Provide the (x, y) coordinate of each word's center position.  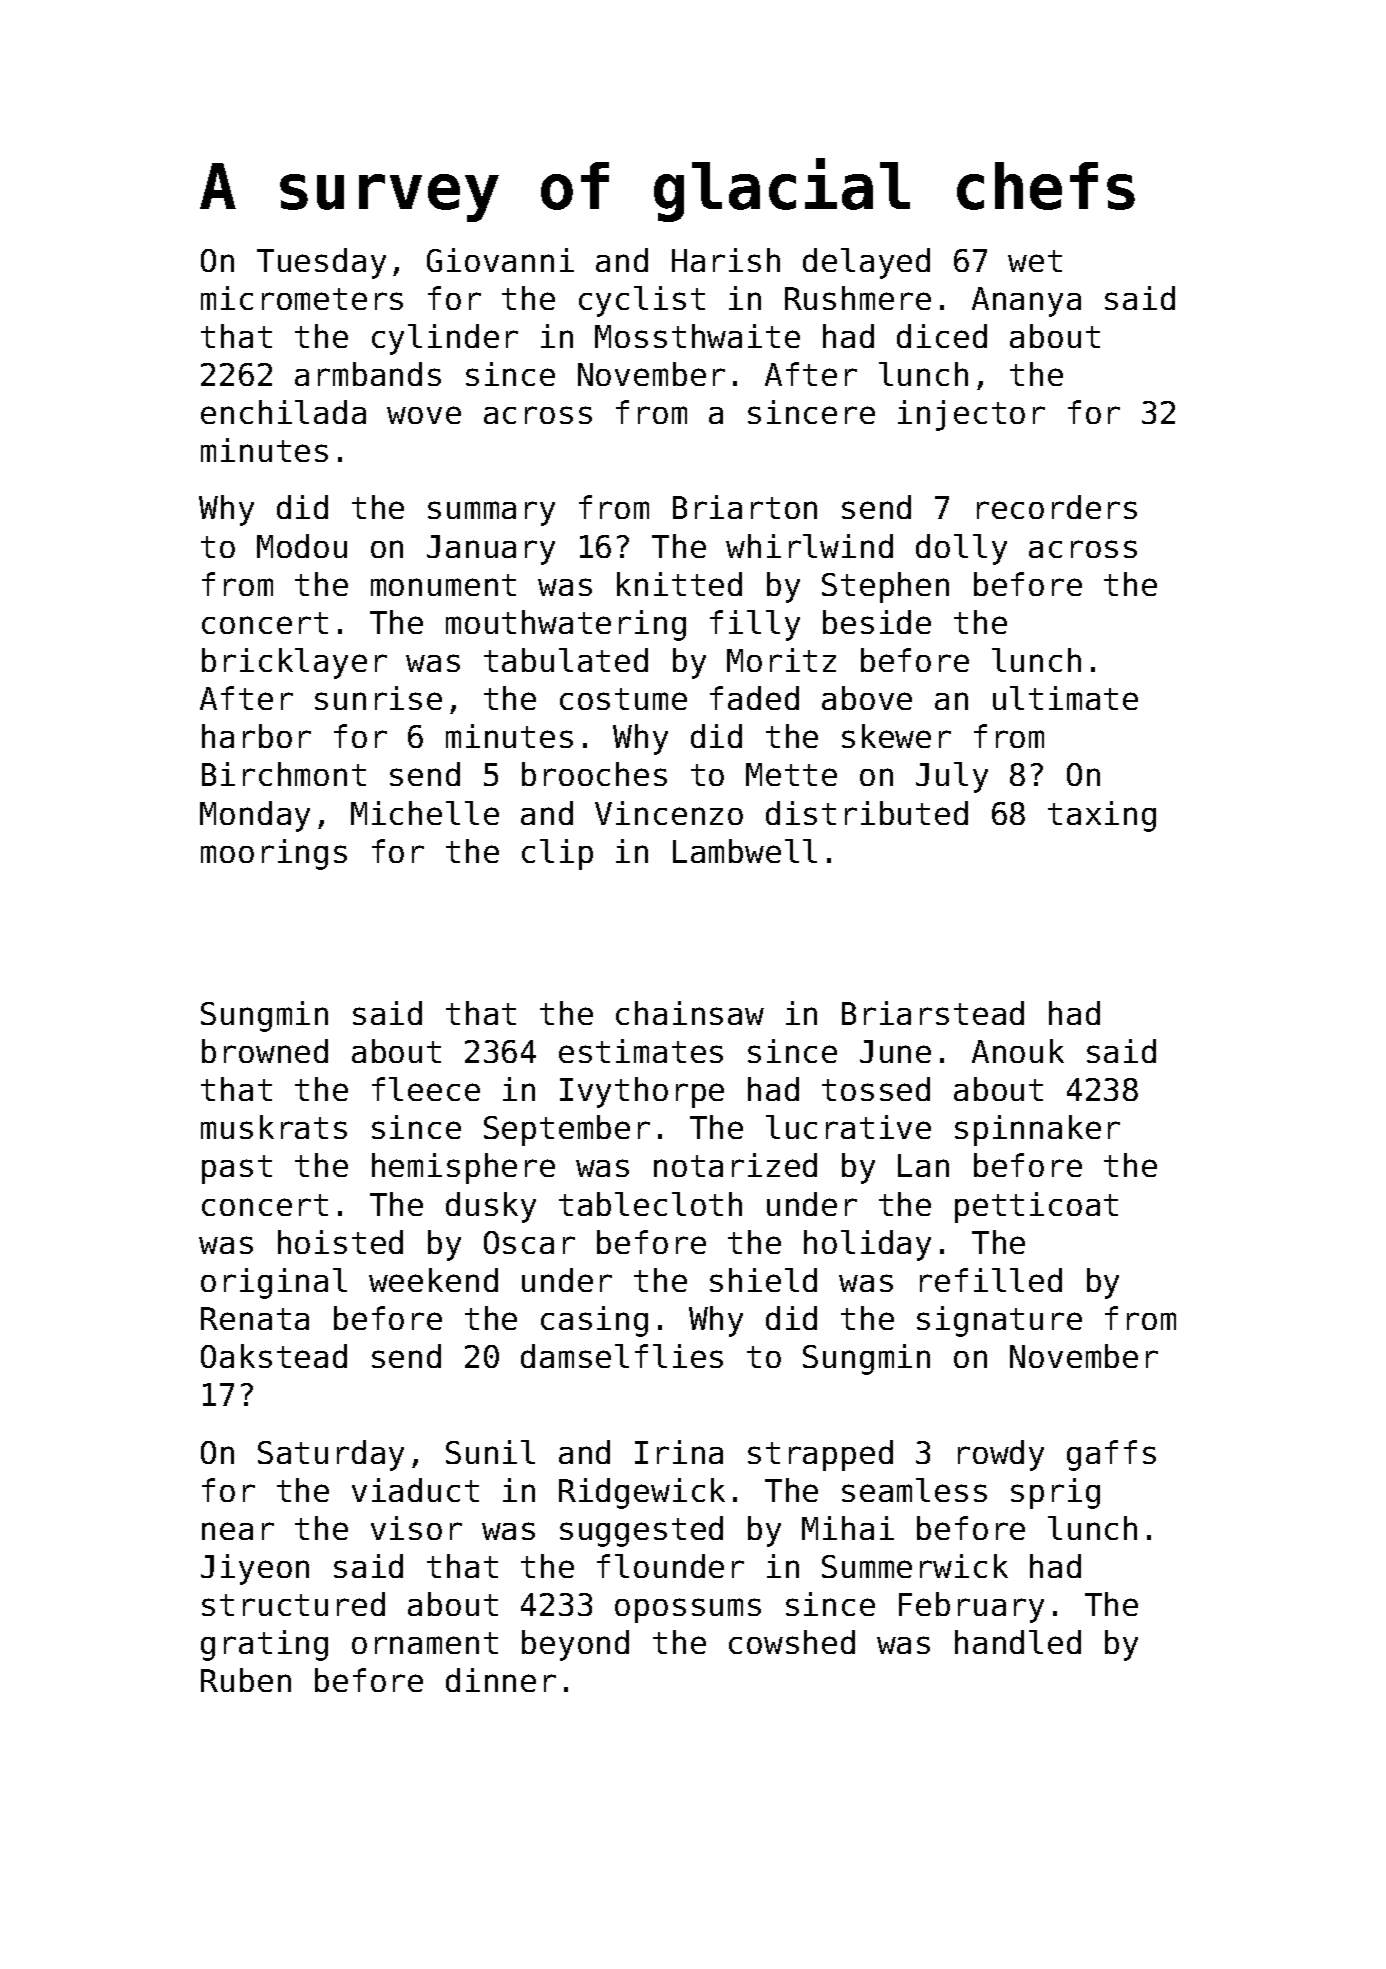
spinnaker (1037, 1130)
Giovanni (500, 260)
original (274, 1283)
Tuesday (321, 263)
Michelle (425, 813)
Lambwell (745, 851)
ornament (425, 1643)
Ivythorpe (642, 1092)
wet (1035, 261)
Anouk (1018, 1051)
